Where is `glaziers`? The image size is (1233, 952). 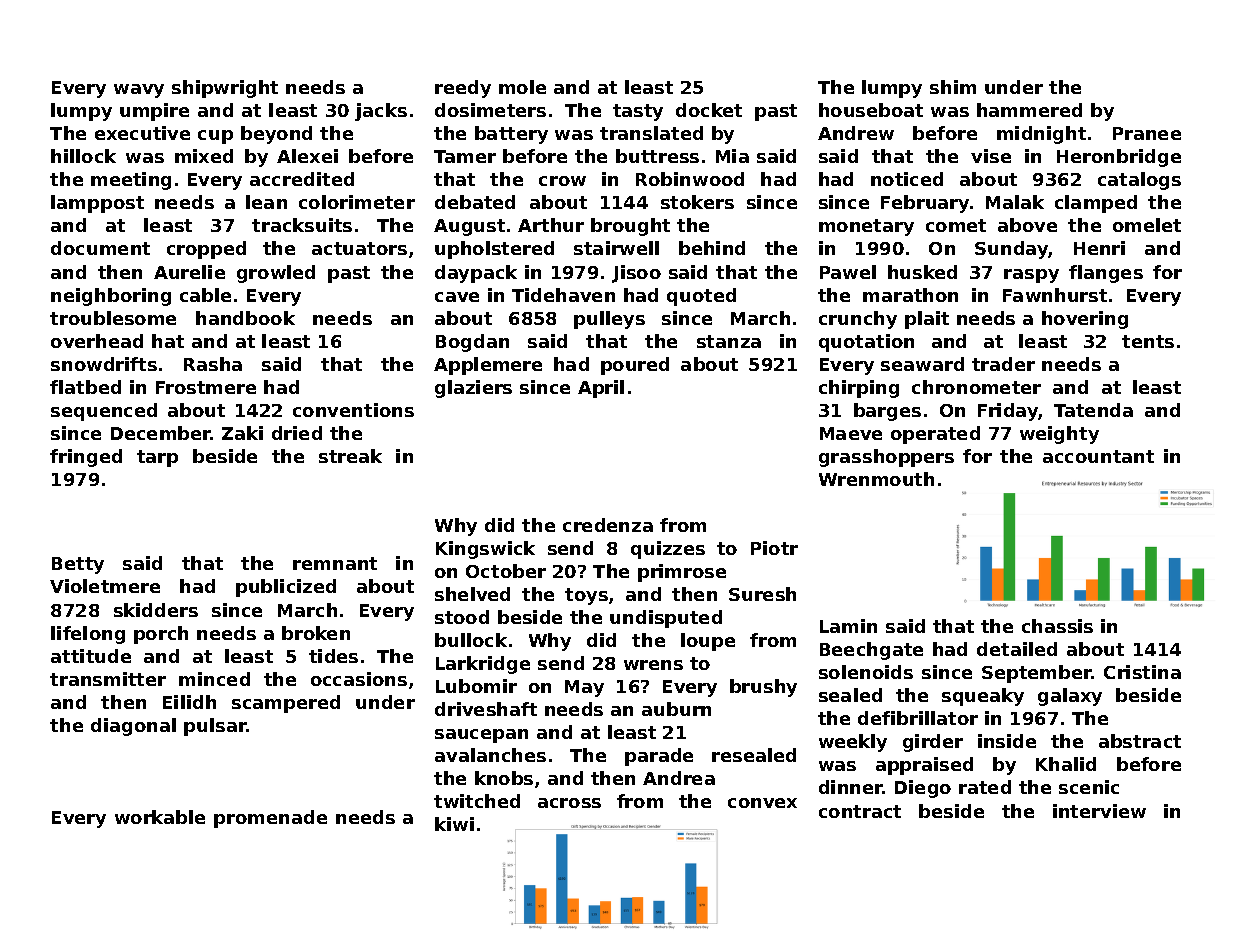
glaziers is located at coordinates (473, 389).
